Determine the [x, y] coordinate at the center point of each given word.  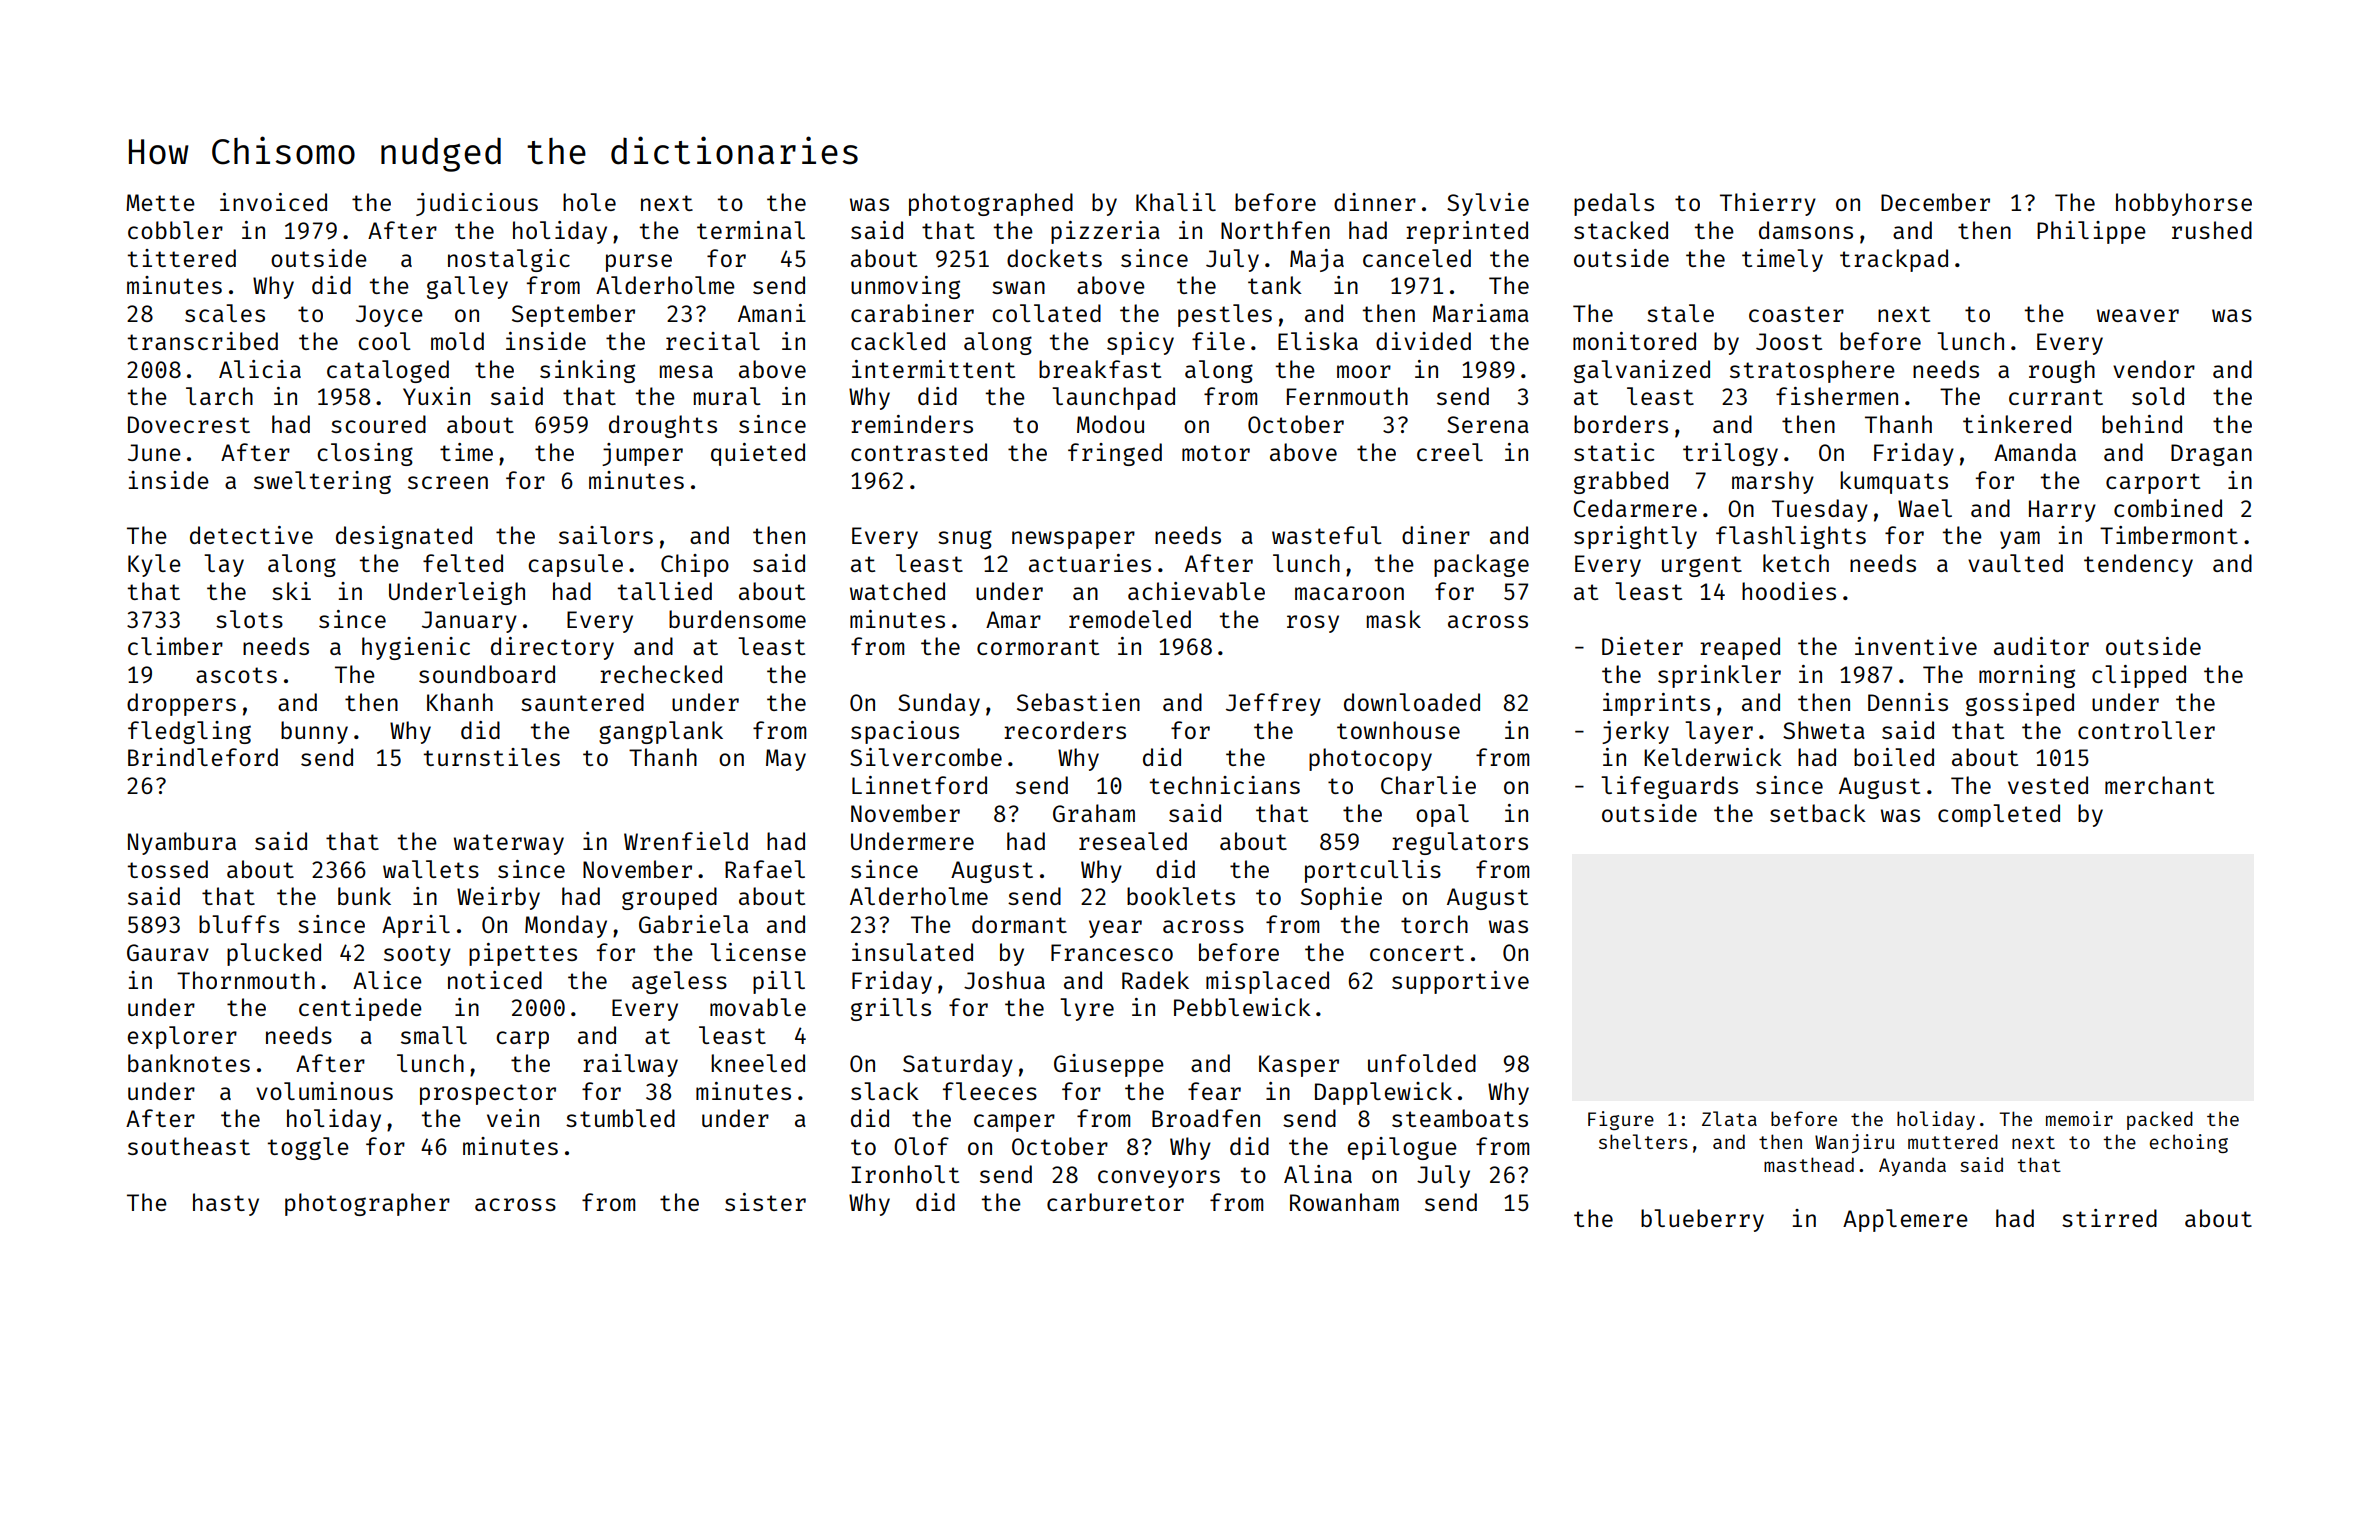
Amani [772, 313]
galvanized [1642, 371]
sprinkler [1719, 676]
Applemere [1905, 1220]
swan [1018, 287]
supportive [1460, 982]
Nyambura [182, 843]
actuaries [1090, 563]
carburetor [1115, 1202]
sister [765, 1202]
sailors [606, 535]
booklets [1181, 896]
